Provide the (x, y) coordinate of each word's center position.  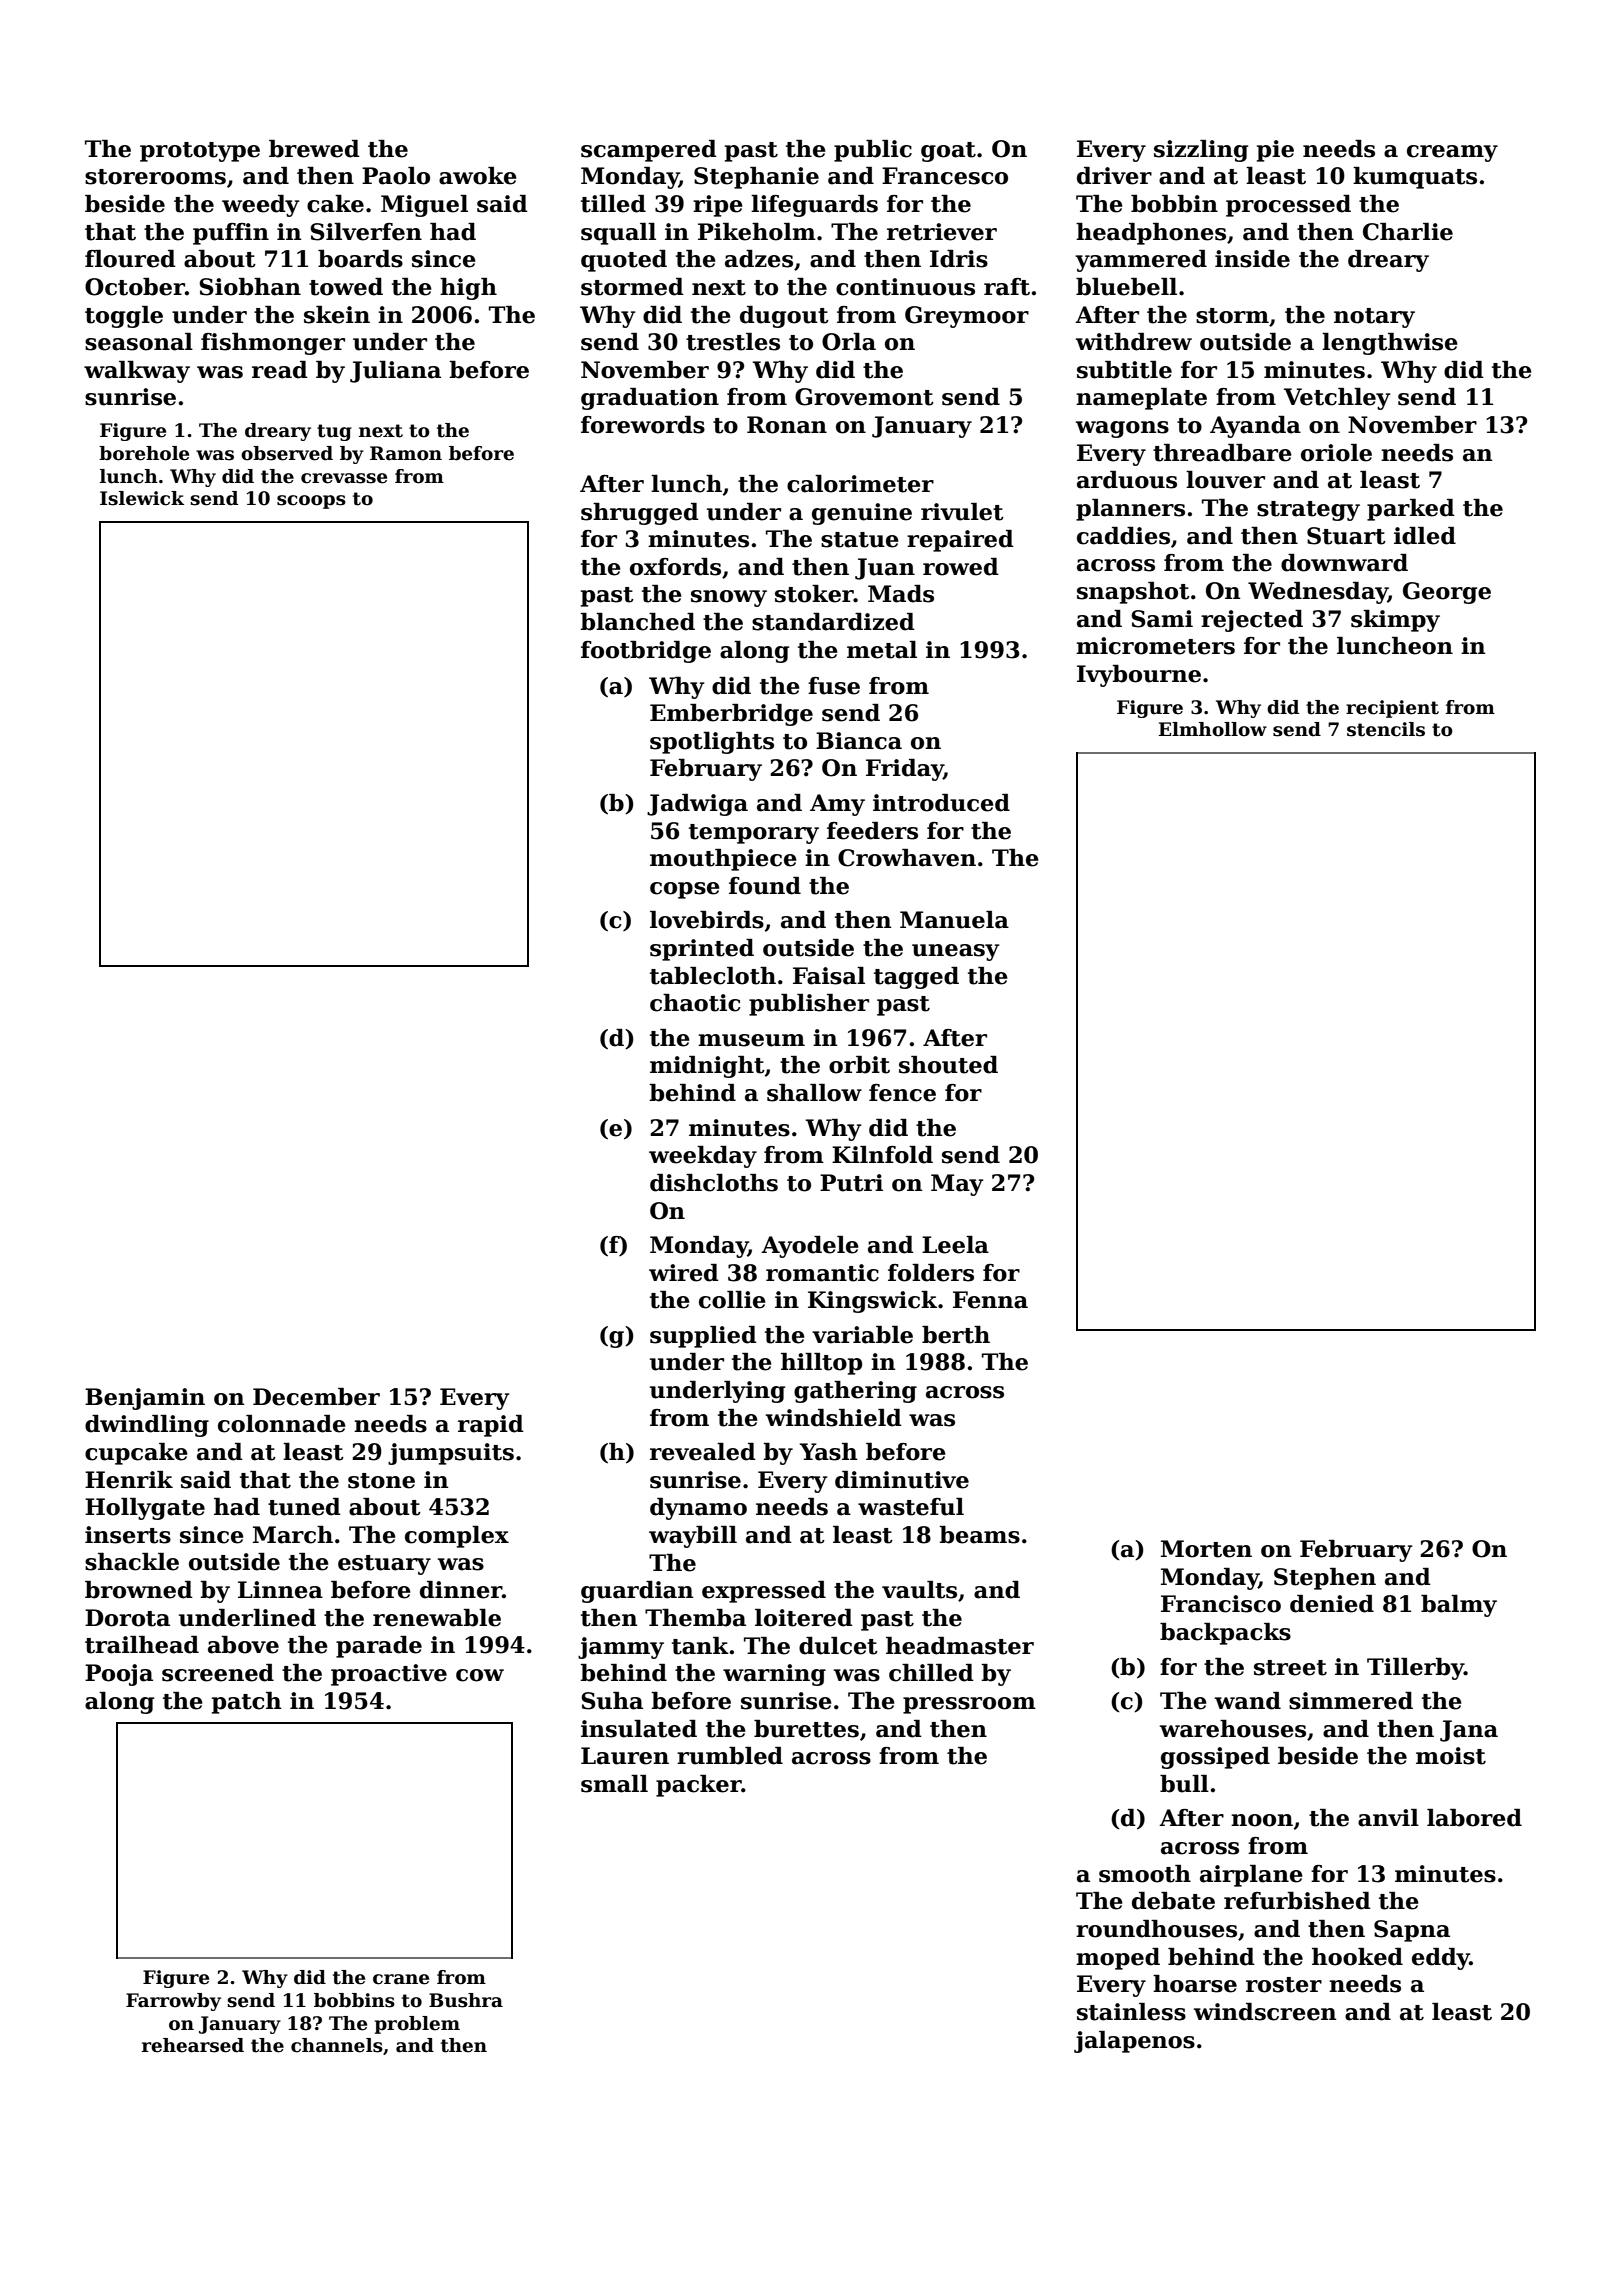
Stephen (1325, 1579)
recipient (1392, 709)
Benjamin (145, 1399)
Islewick (142, 498)
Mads (901, 594)
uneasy (956, 952)
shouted (948, 1065)
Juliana (395, 372)
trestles (733, 342)
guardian (637, 1592)
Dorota (127, 1618)
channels (337, 2045)
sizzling (1201, 151)
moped (1118, 1959)
